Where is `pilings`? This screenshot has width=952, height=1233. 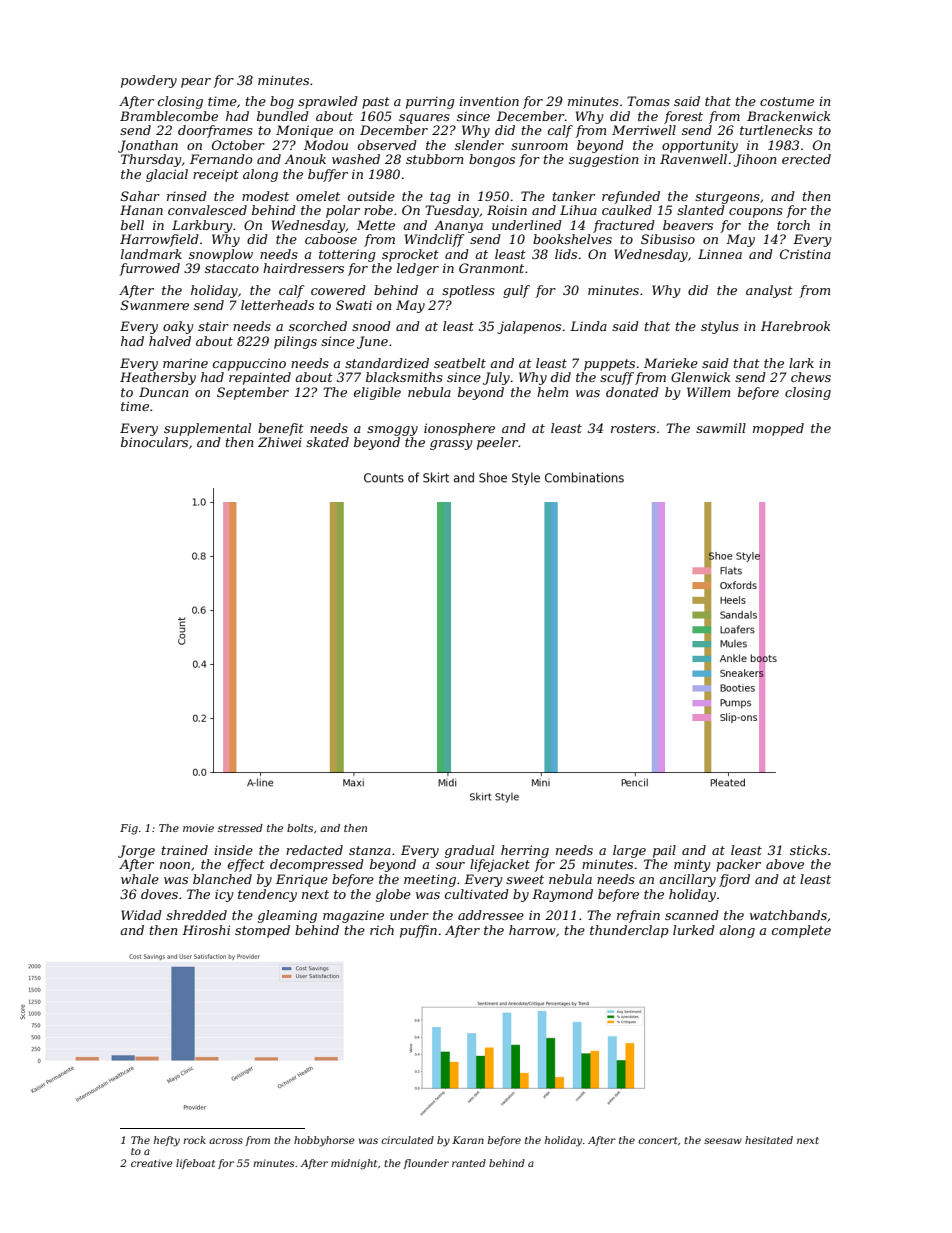 pilings is located at coordinates (295, 342).
